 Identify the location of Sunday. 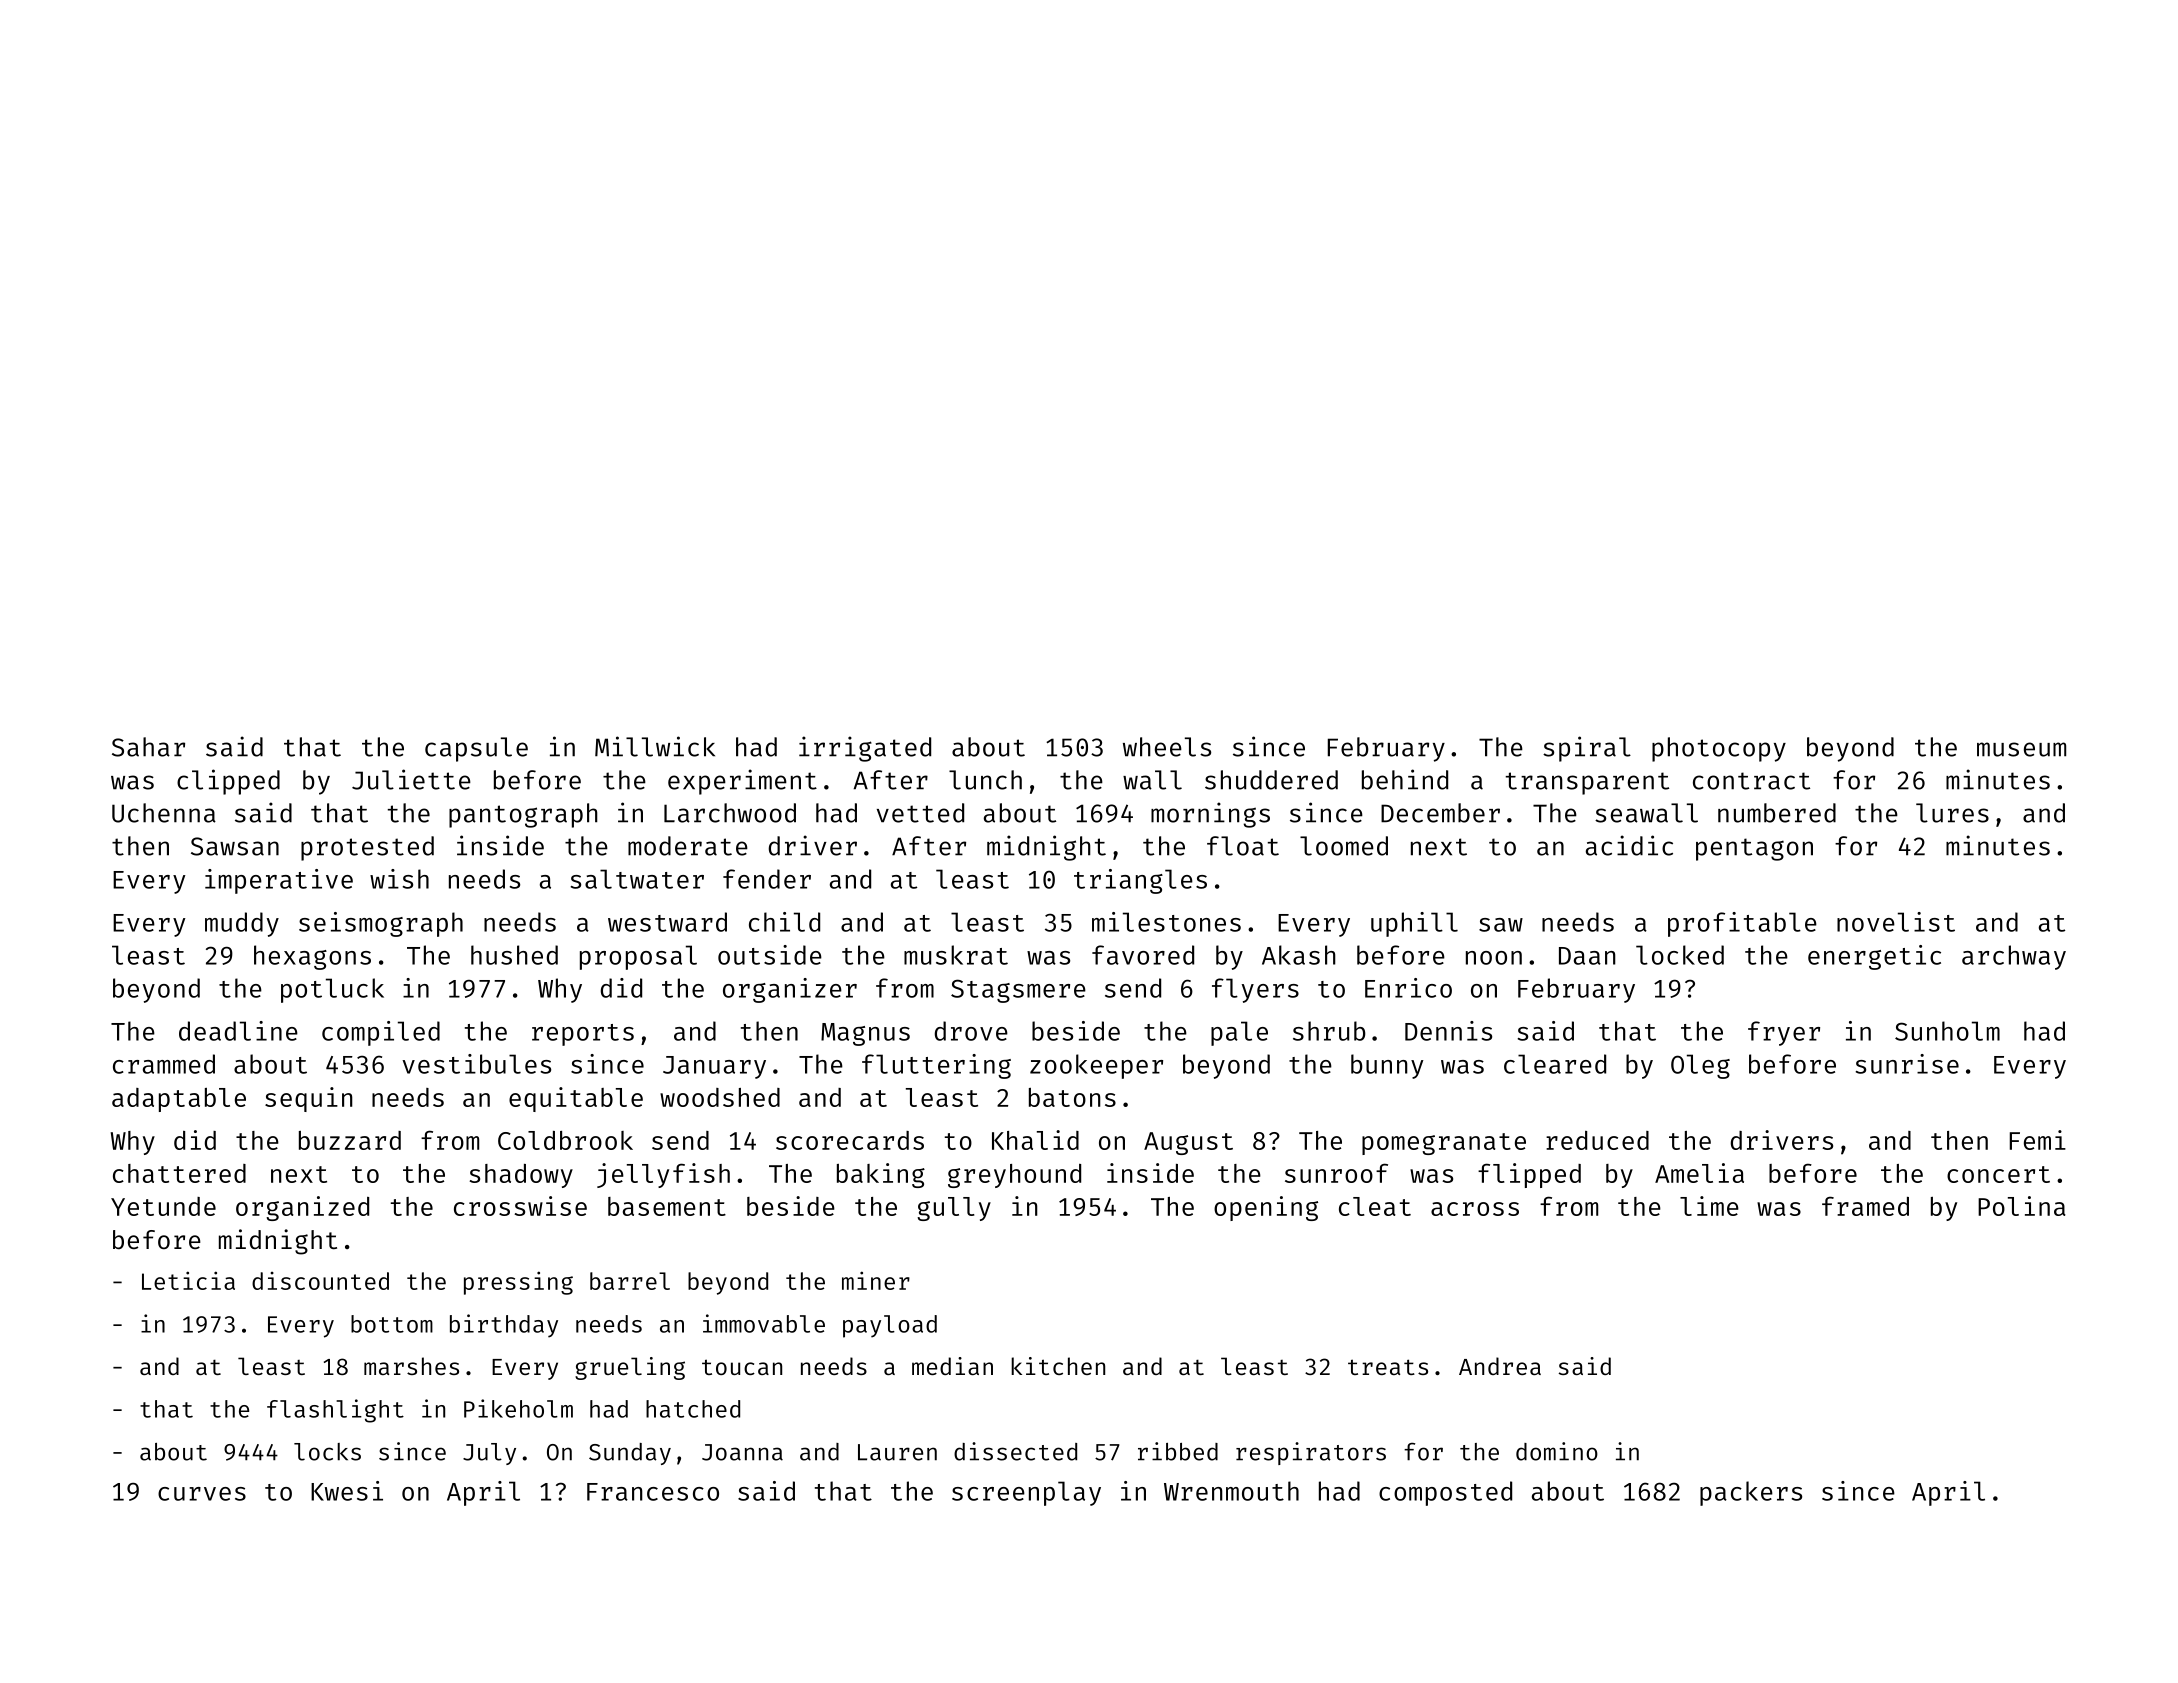
(630, 1454).
